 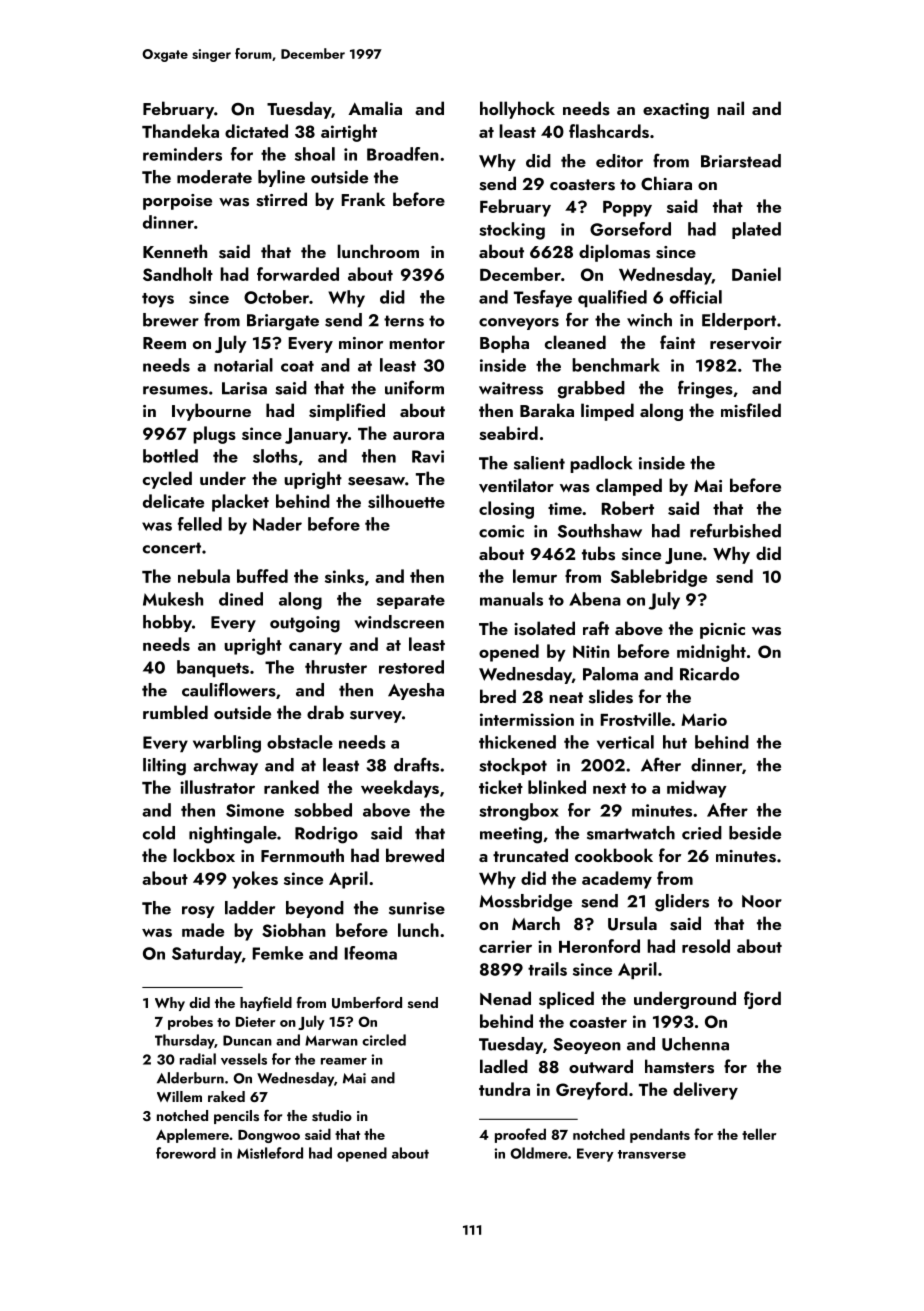 What do you see at coordinates (399, 622) in the document?
I see `windscreen` at bounding box center [399, 622].
